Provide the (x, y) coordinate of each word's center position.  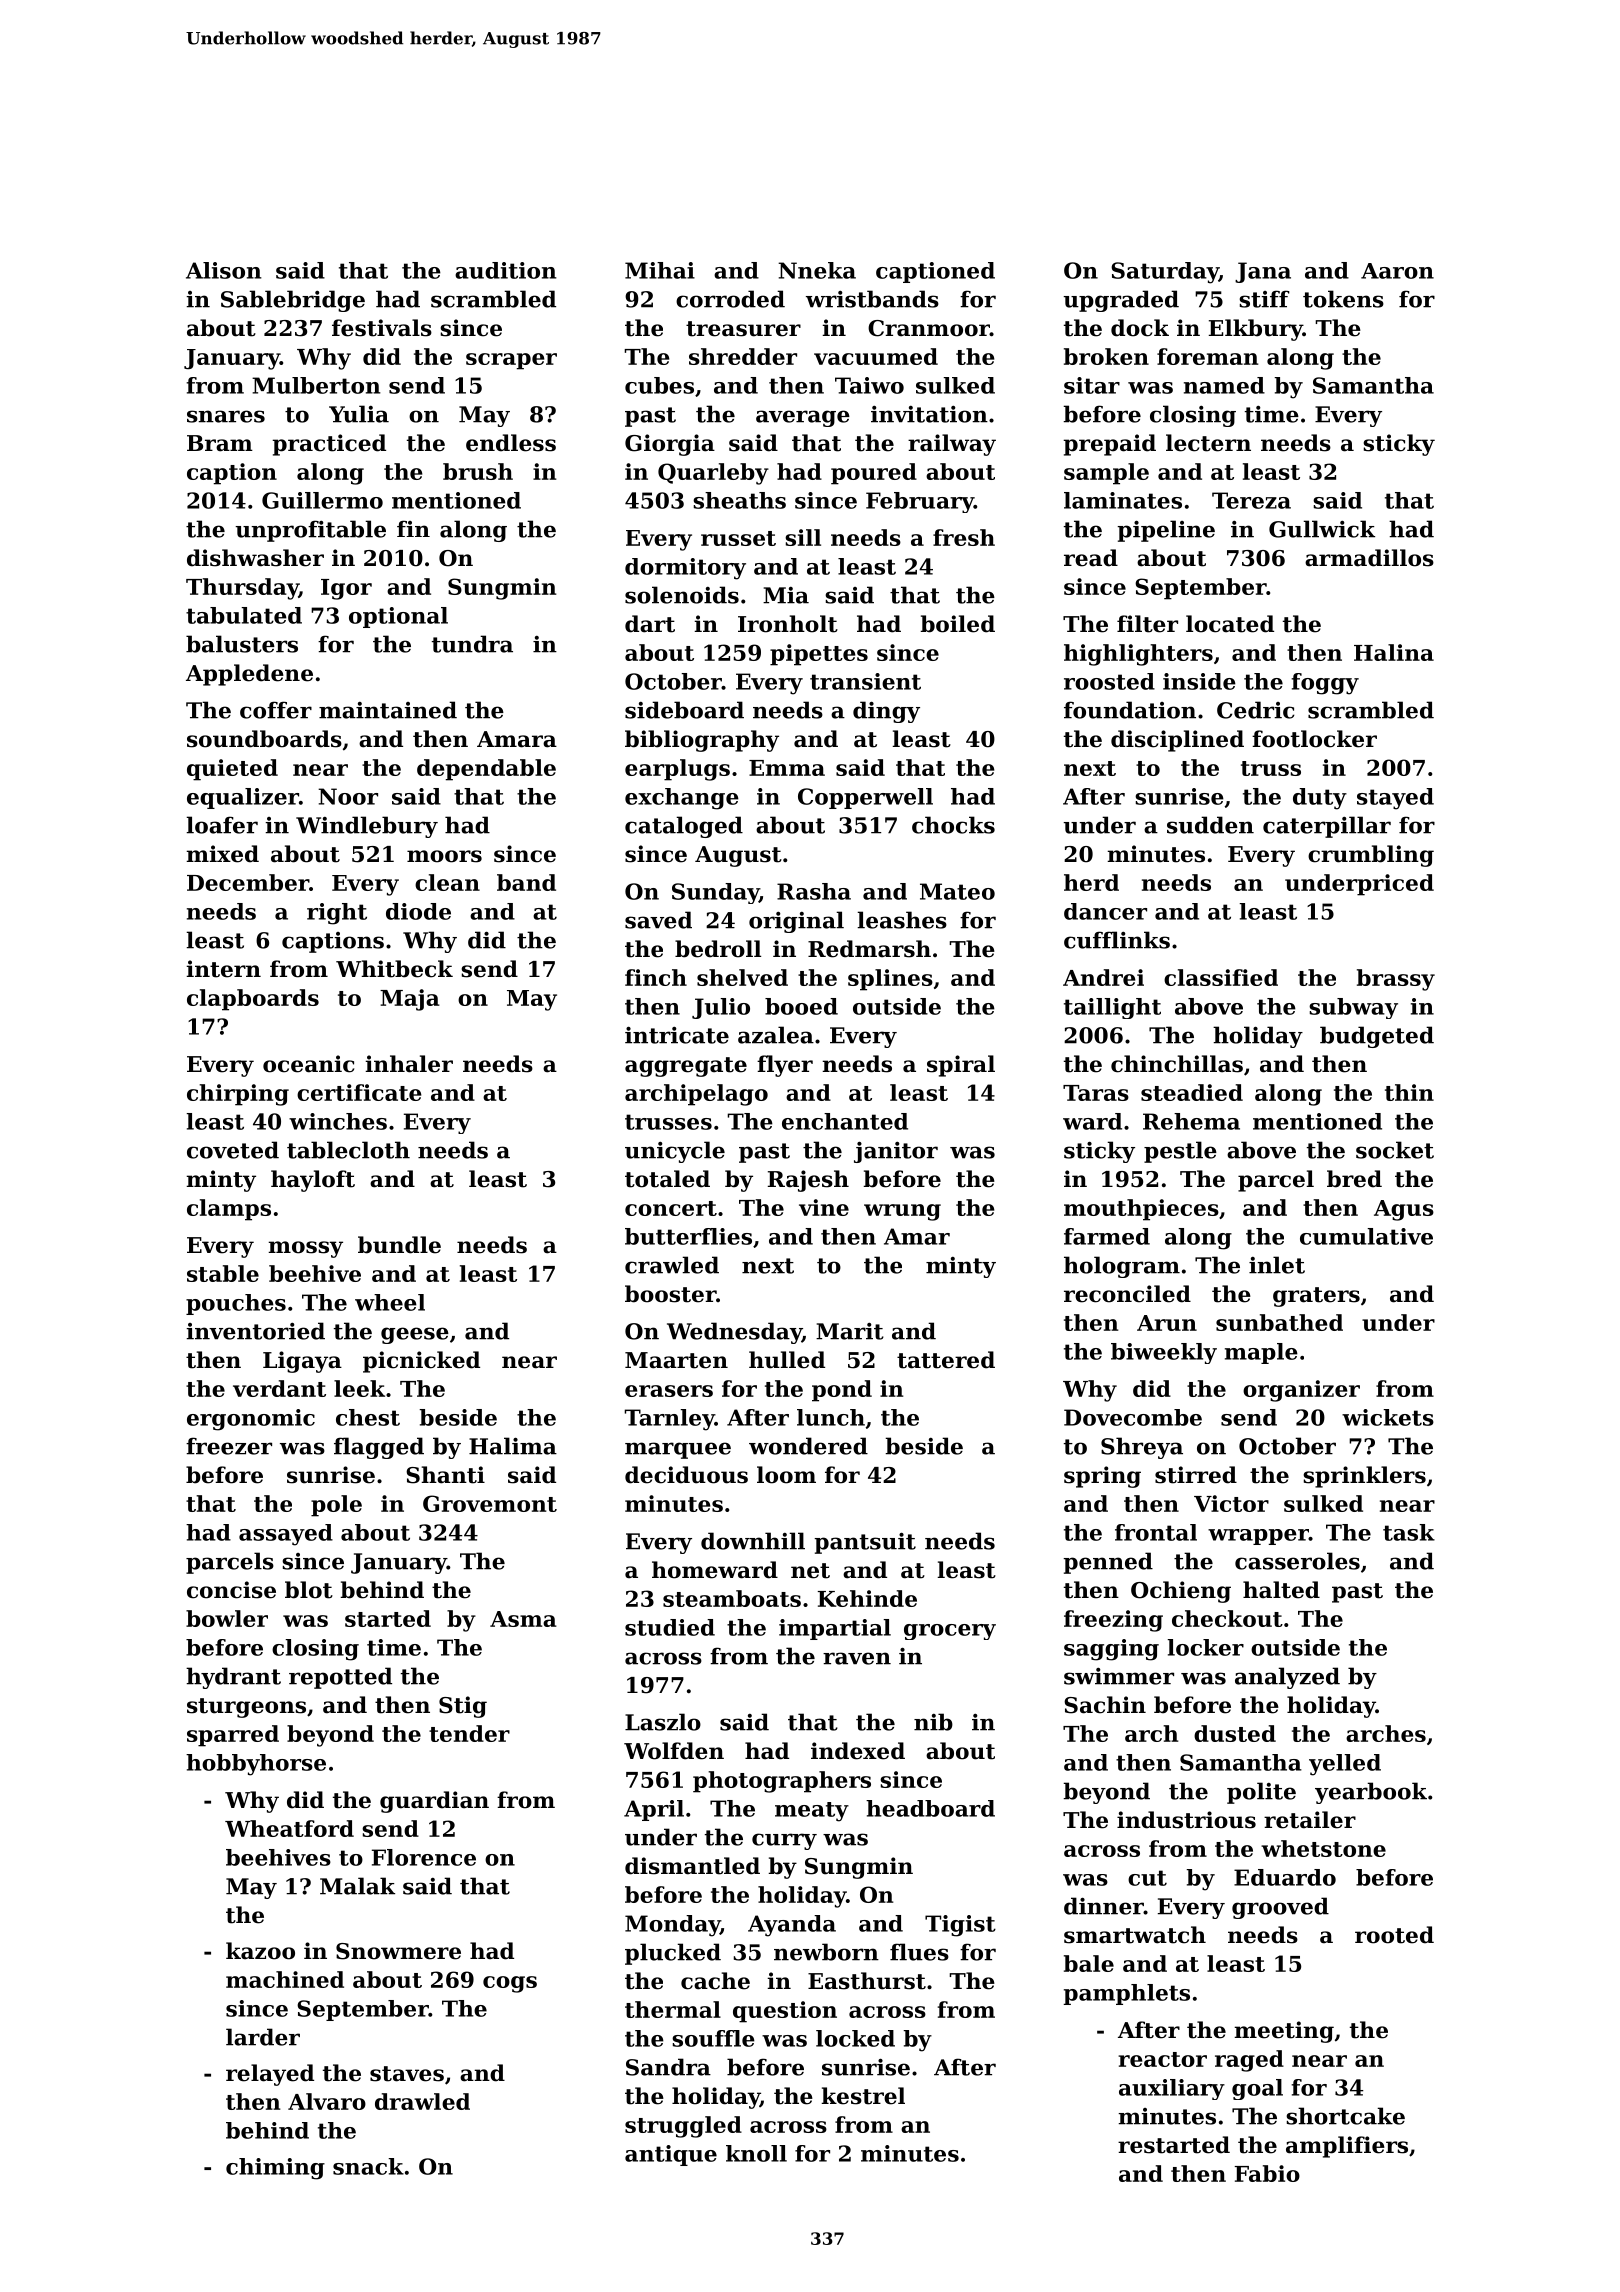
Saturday (1165, 273)
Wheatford (289, 1828)
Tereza (1251, 500)
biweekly (1164, 1353)
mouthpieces (1141, 1210)
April (654, 1810)
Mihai (660, 270)
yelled (1345, 1765)
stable (223, 1273)
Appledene (249, 675)
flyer (785, 1066)
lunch (831, 1417)
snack (368, 2166)
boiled (957, 624)
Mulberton (316, 385)
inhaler (409, 1064)
